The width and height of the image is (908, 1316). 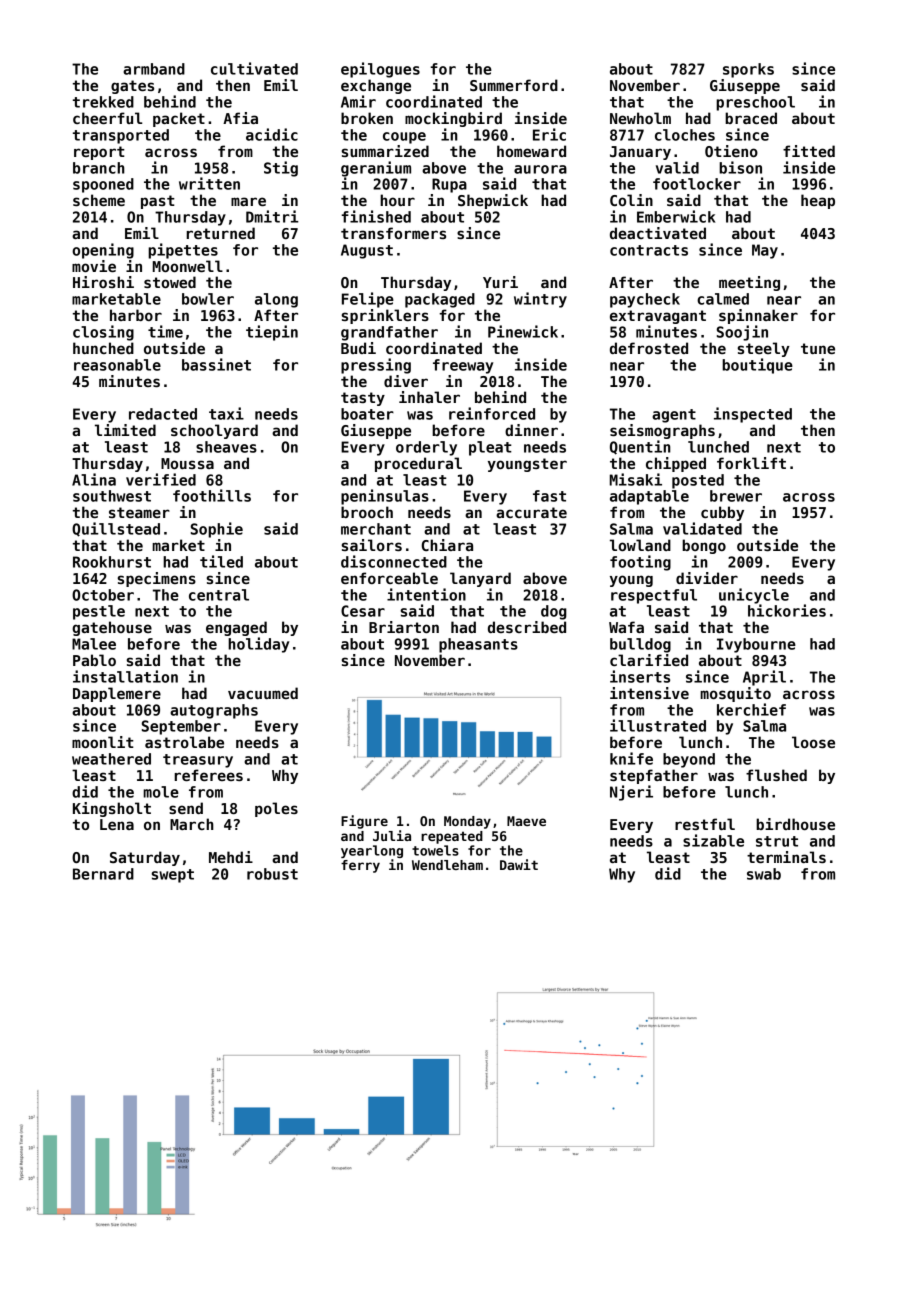 What do you see at coordinates (216, 364) in the image?
I see `bassinet` at bounding box center [216, 364].
